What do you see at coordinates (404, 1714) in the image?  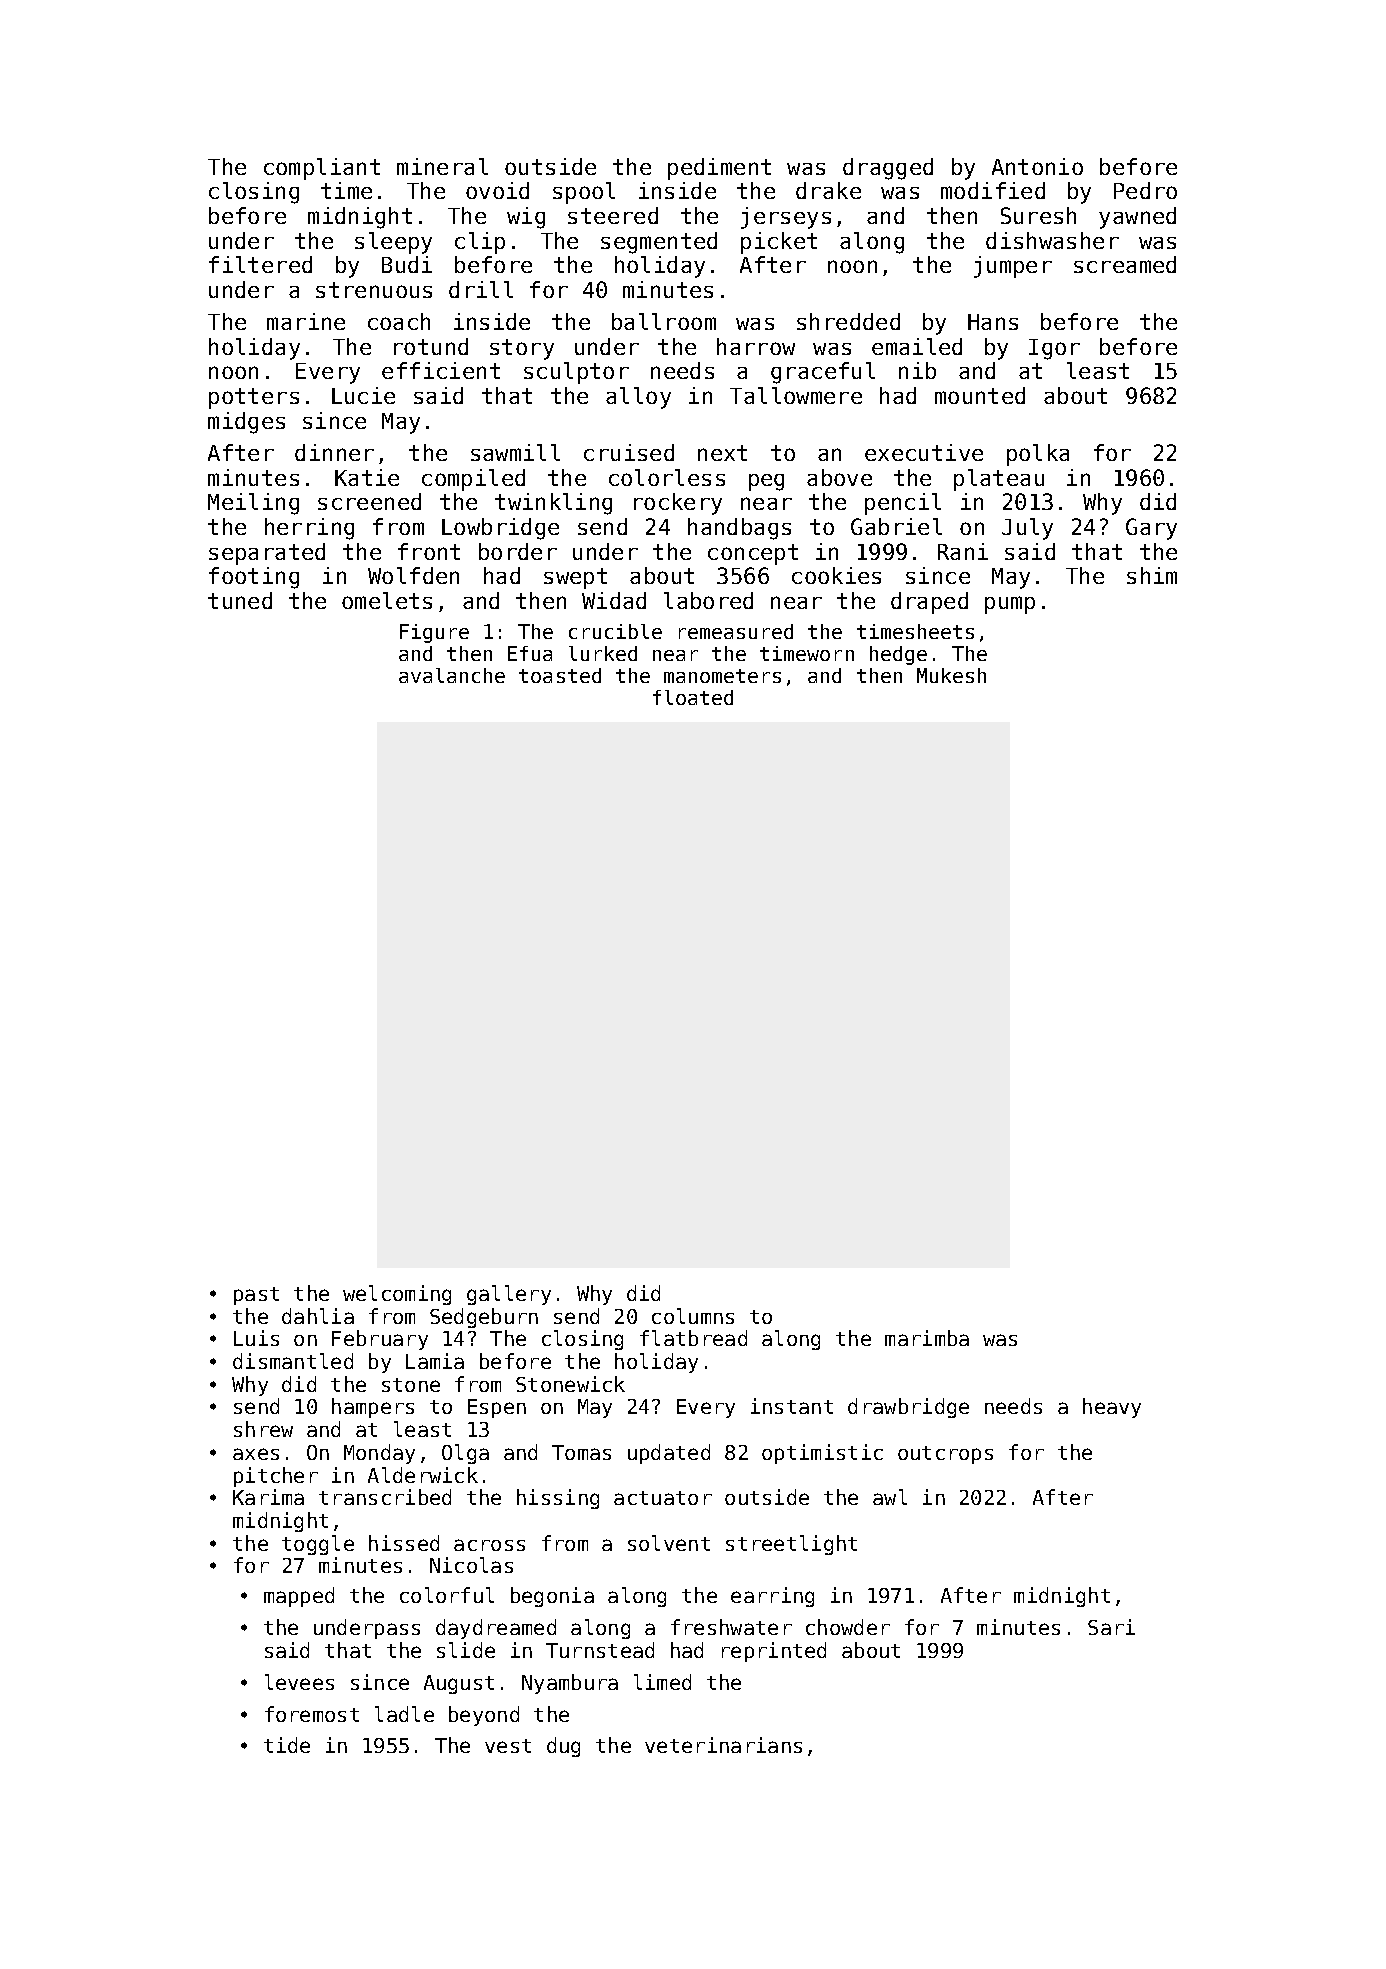 I see `ladle` at bounding box center [404, 1714].
